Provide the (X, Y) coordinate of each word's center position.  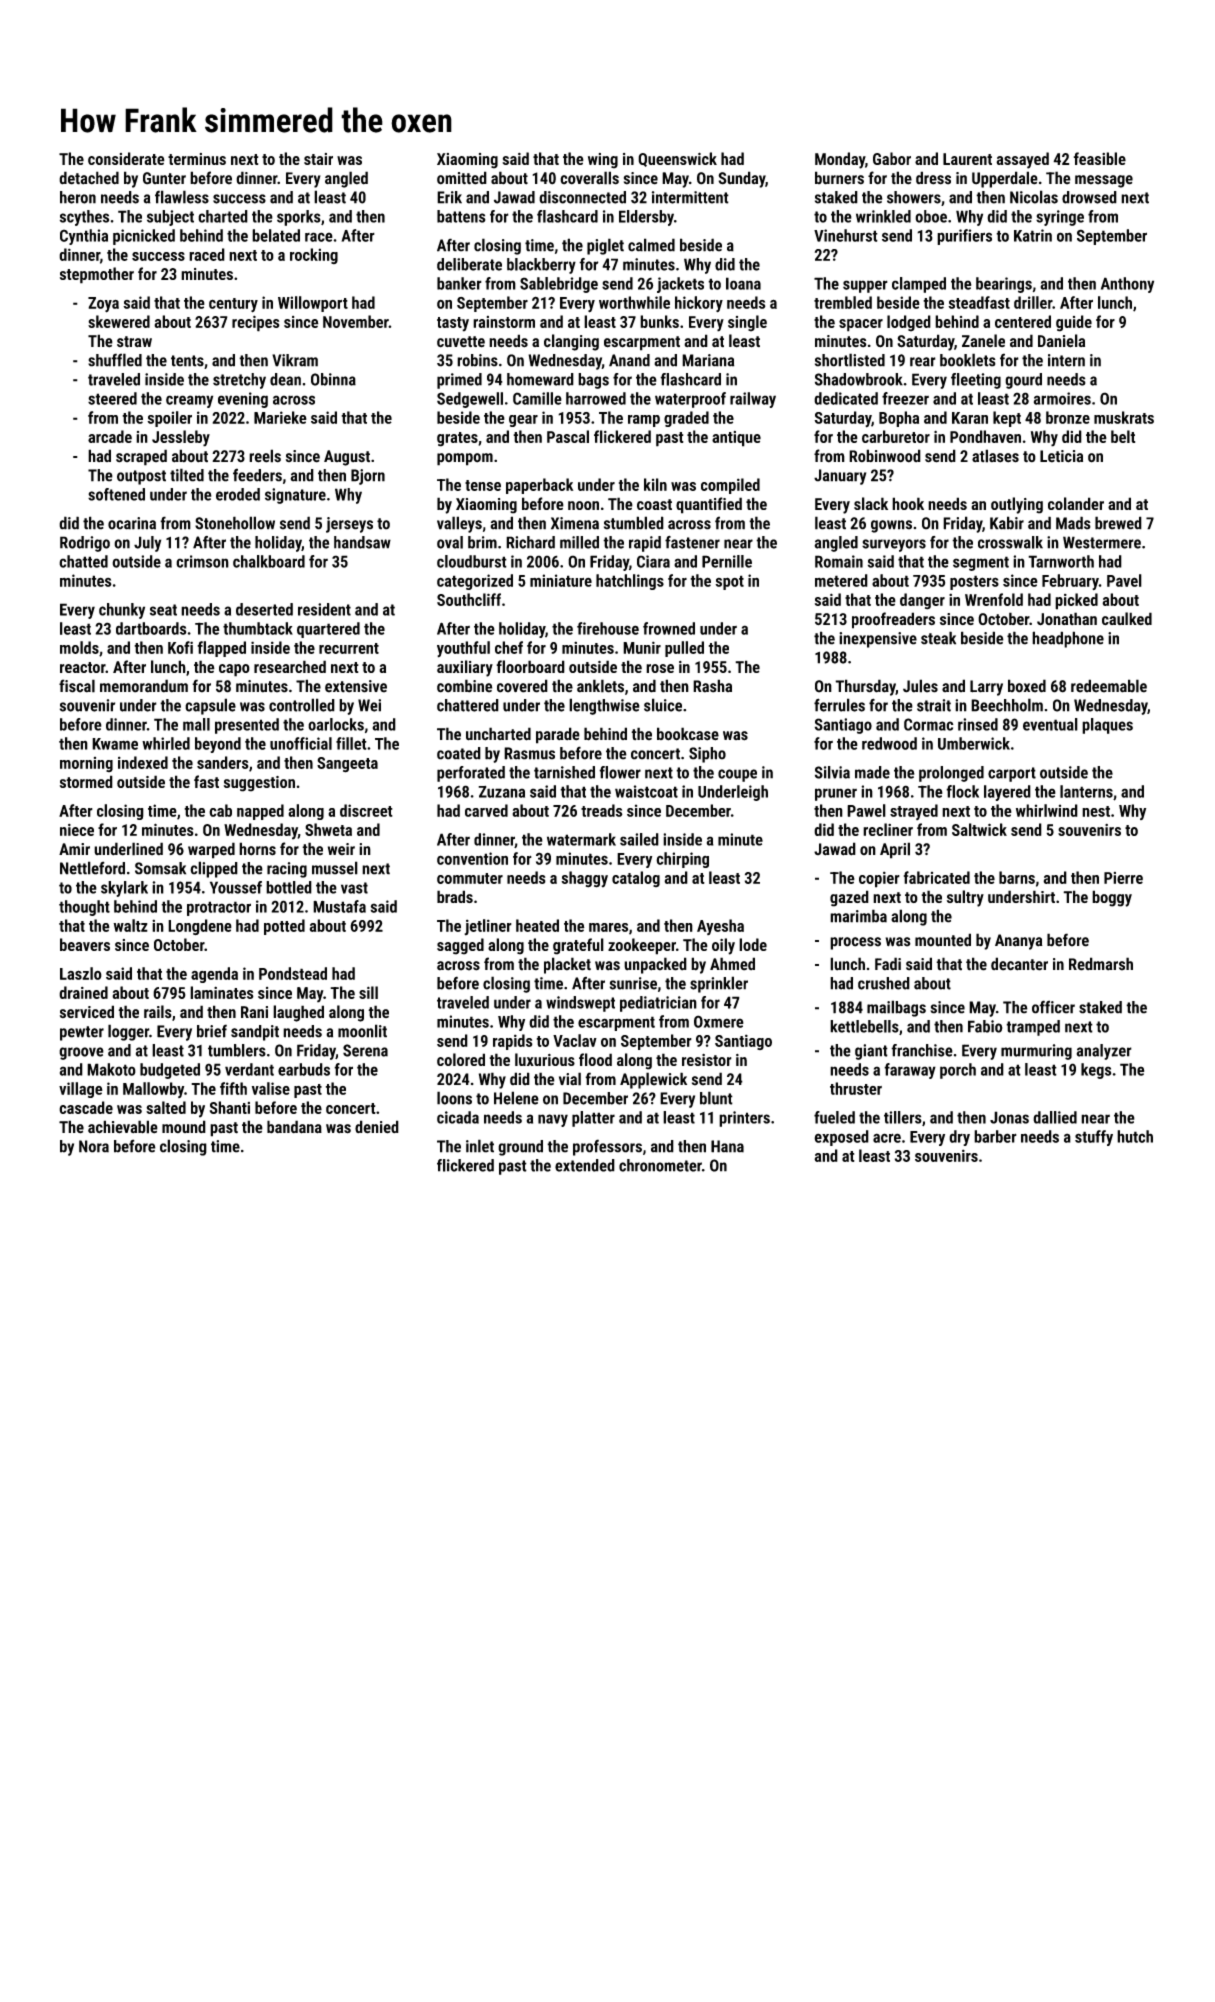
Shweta (328, 829)
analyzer (1104, 1052)
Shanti (230, 1107)
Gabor (892, 158)
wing (603, 161)
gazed (849, 898)
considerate (126, 158)
